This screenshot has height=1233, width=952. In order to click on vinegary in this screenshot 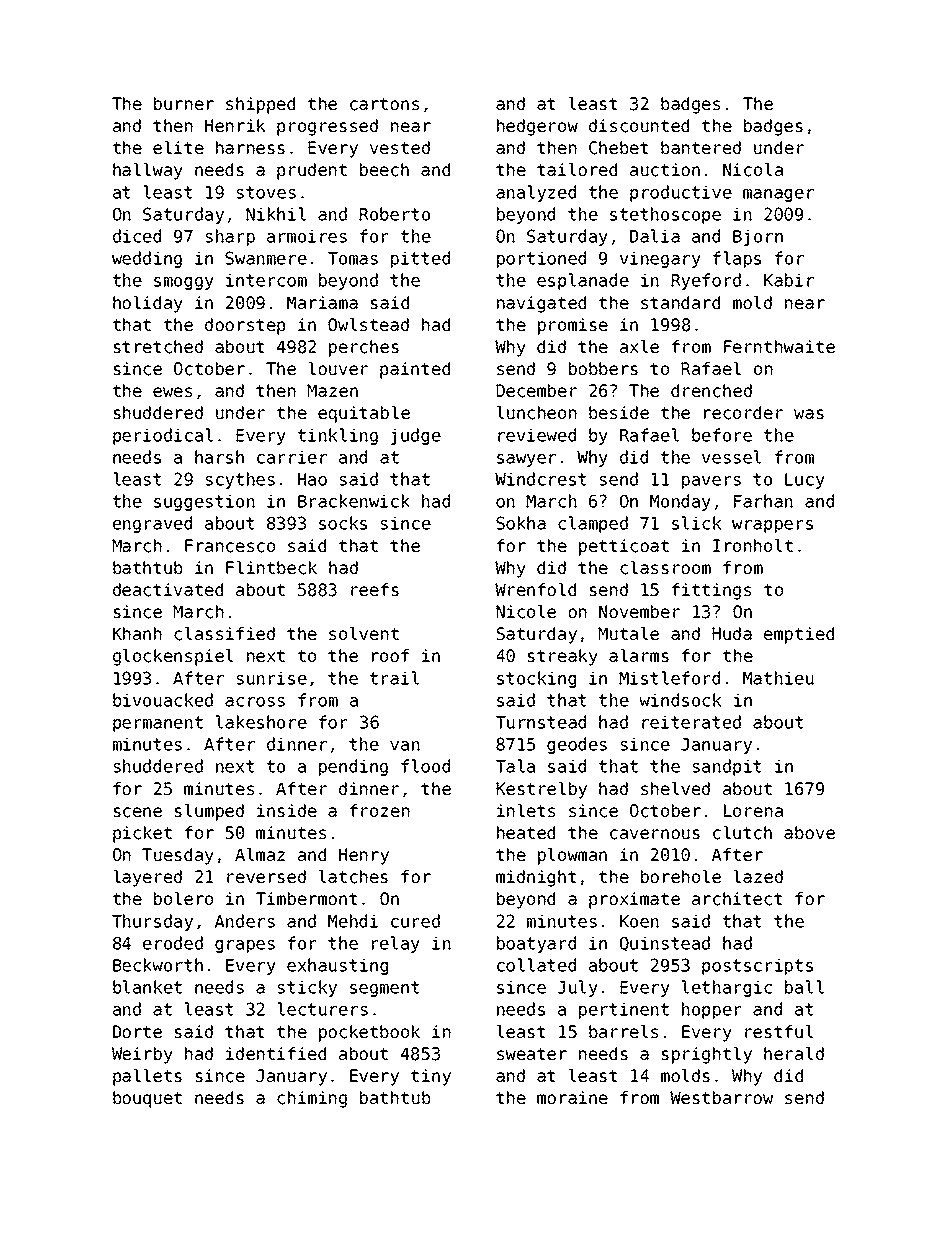, I will do `click(660, 259)`.
